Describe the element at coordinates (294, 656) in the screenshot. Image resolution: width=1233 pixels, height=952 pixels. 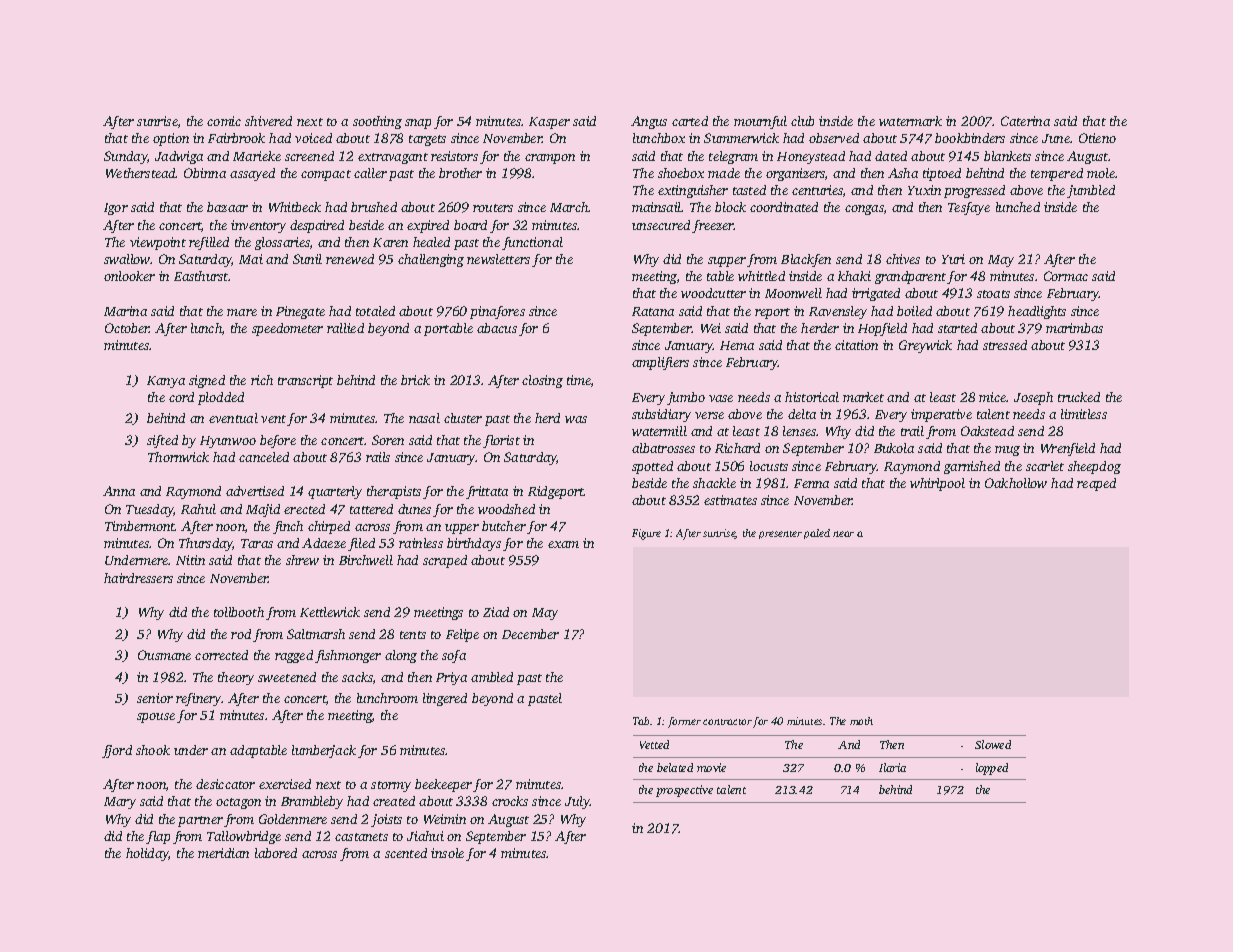
I see `ragged` at that location.
